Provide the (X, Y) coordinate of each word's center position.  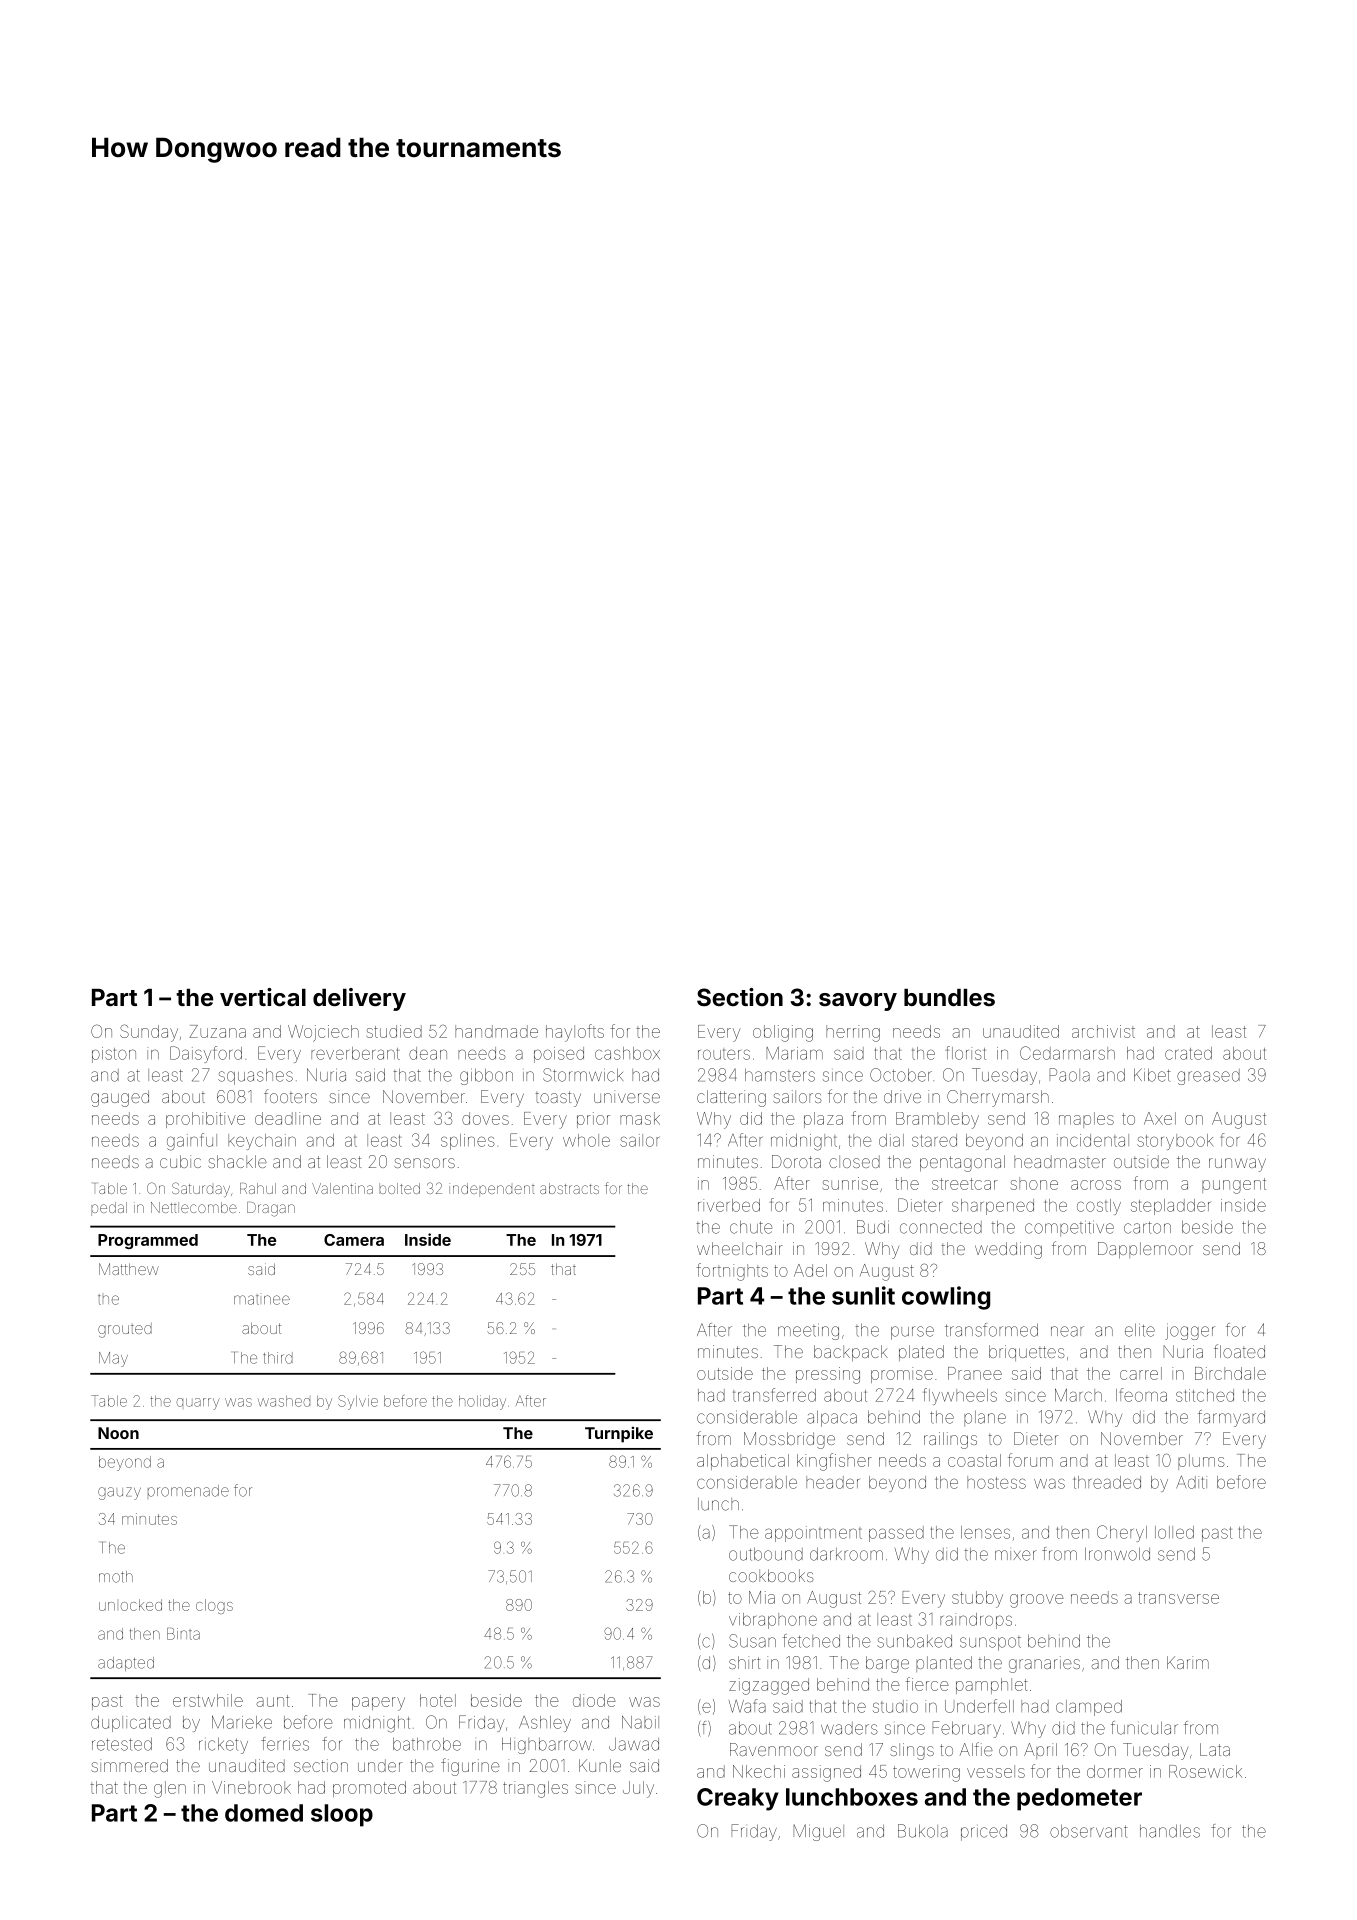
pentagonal (962, 1163)
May (113, 1359)
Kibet (1152, 1075)
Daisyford (206, 1054)
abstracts (569, 1188)
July (638, 1789)
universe (627, 1096)
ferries (285, 1744)
